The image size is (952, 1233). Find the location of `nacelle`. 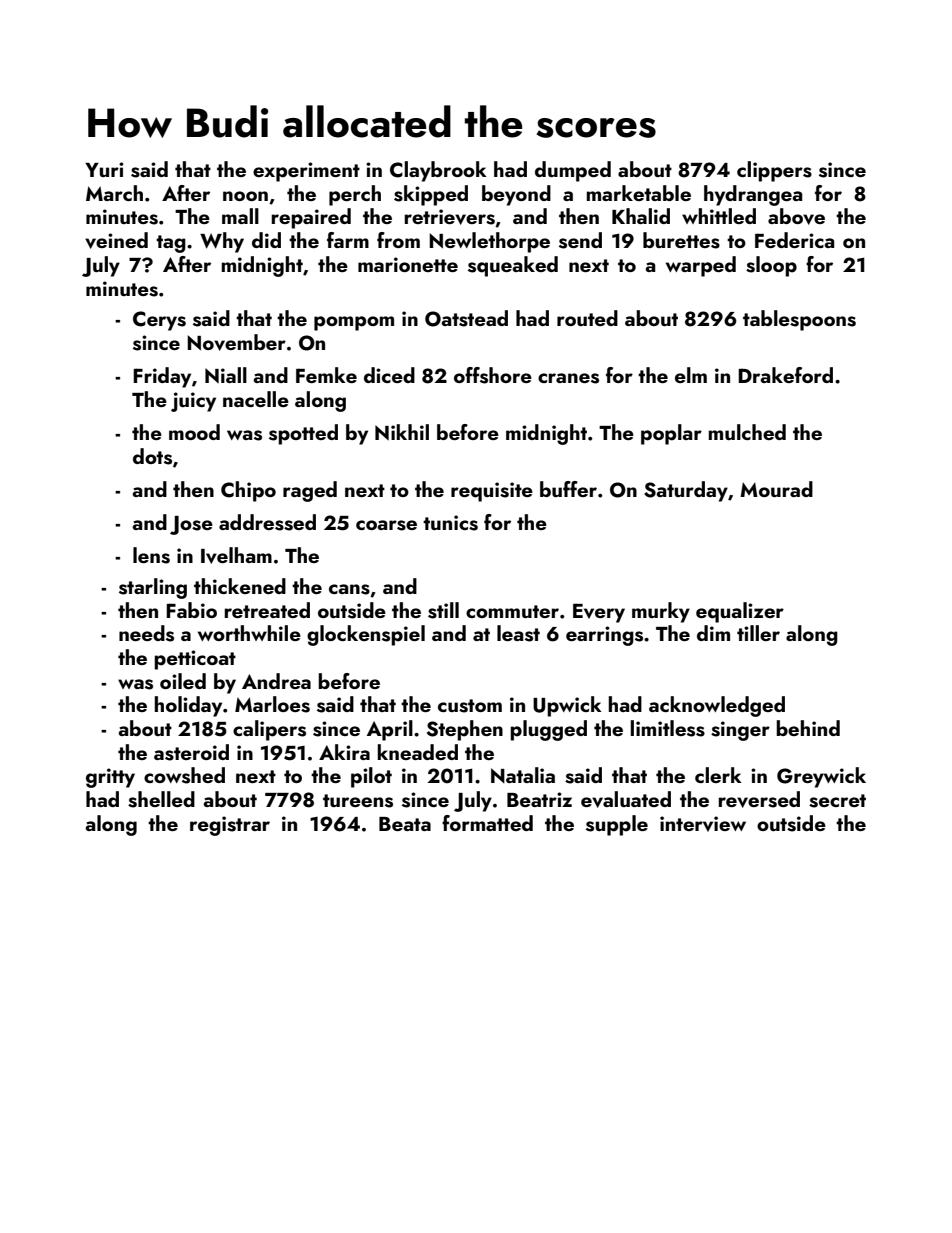

nacelle is located at coordinates (256, 399).
